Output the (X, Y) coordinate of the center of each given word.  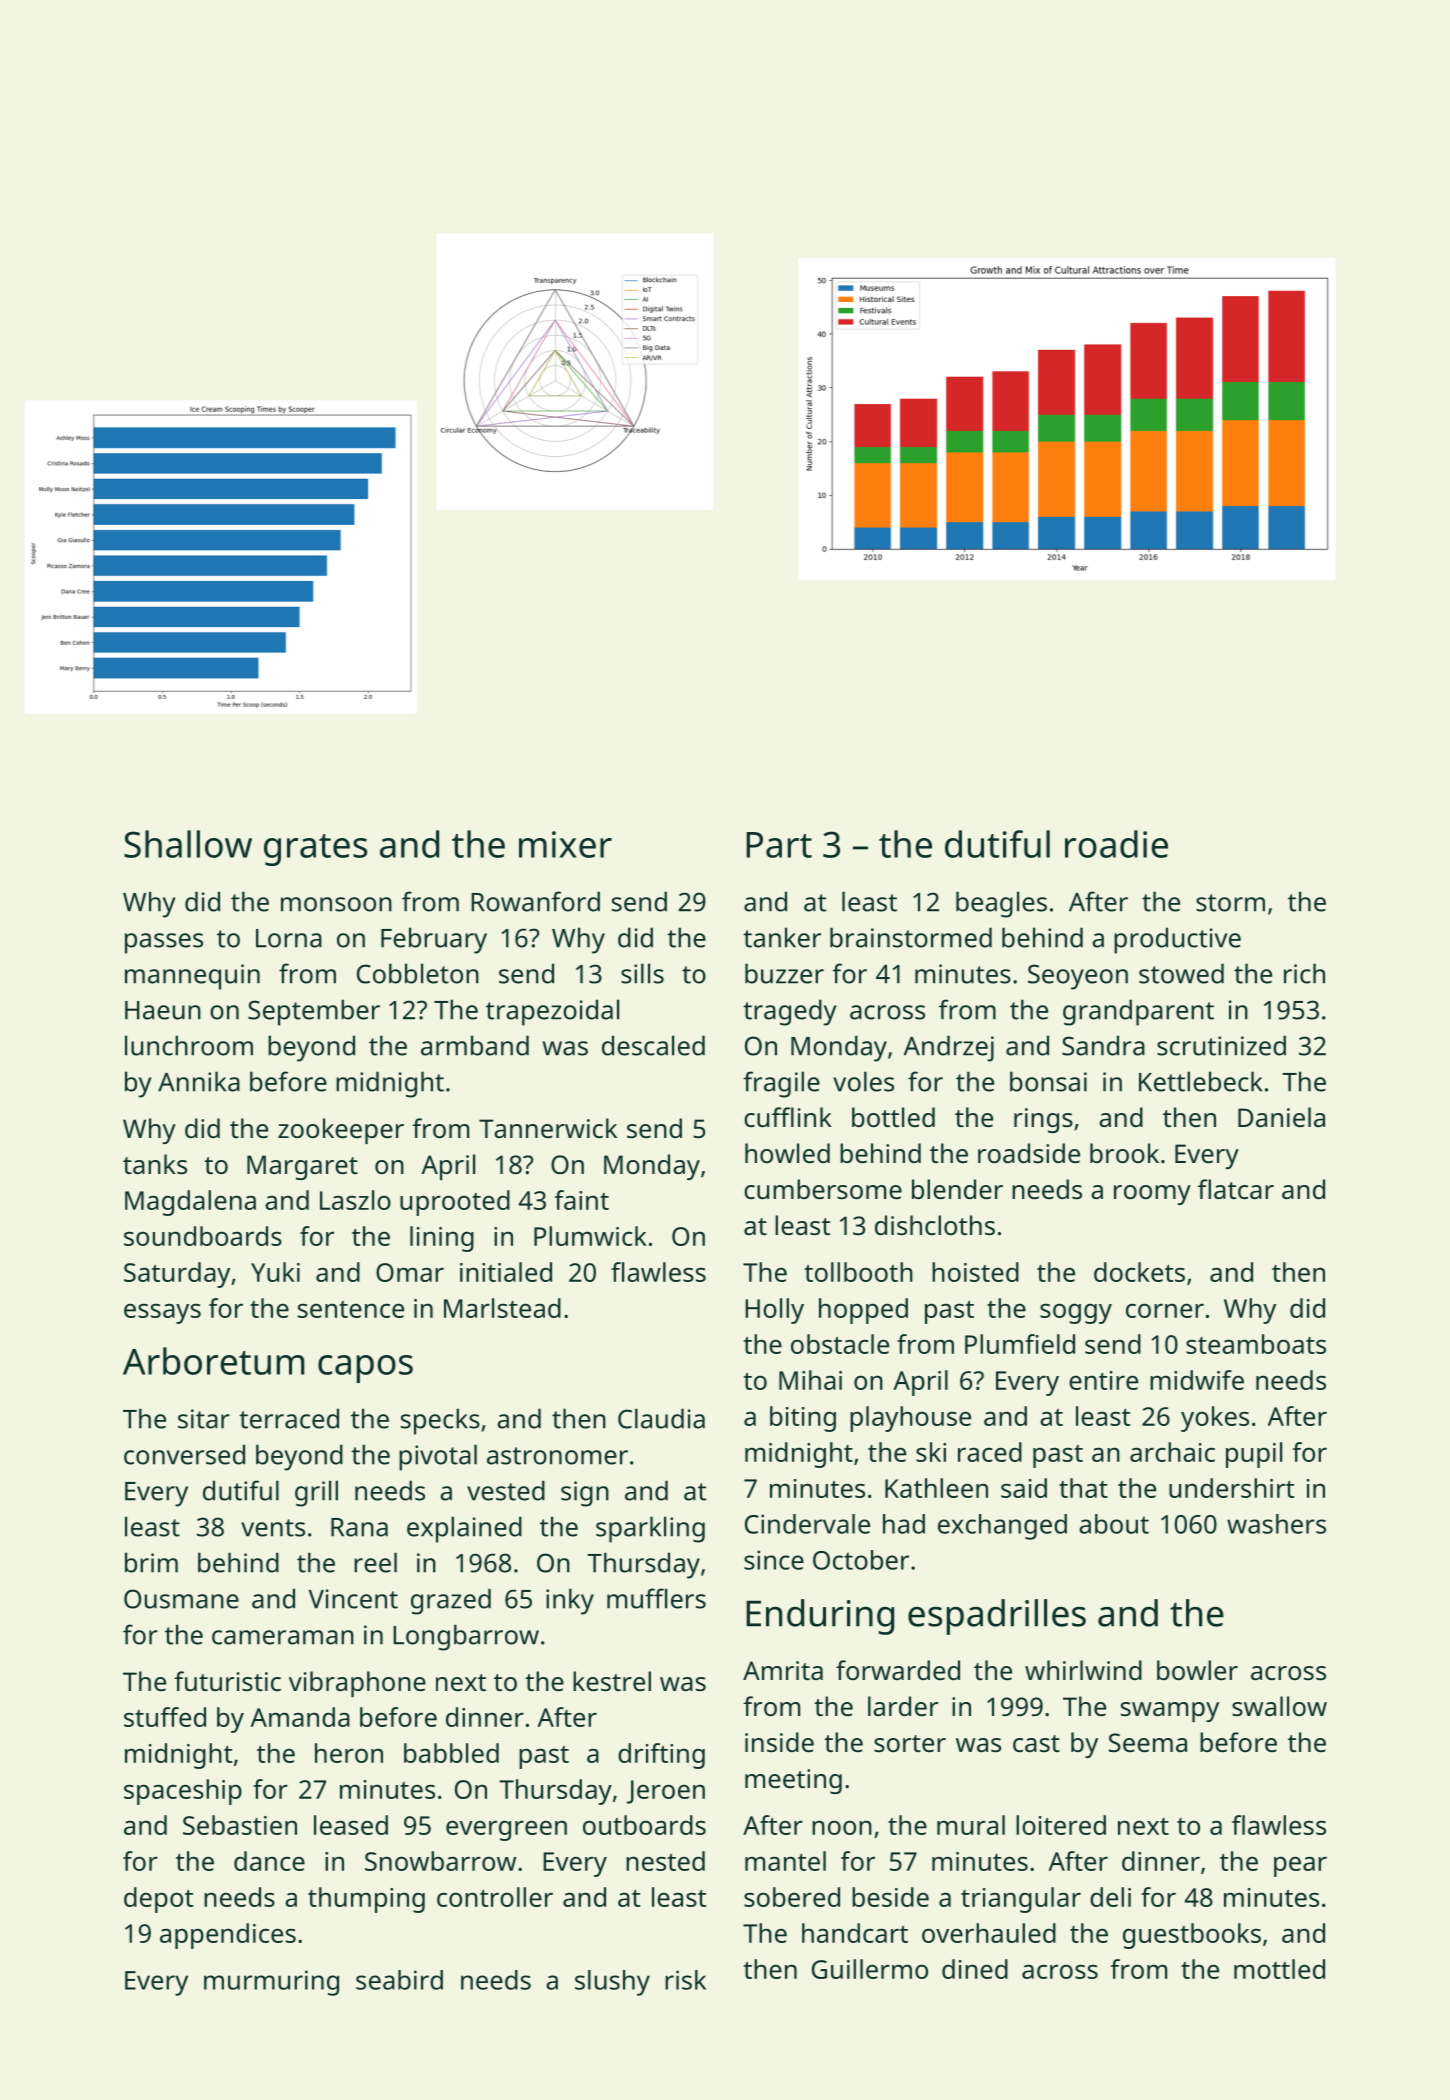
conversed (184, 1454)
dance (269, 1861)
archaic (1172, 1452)
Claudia (661, 1418)
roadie (1116, 844)
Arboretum (214, 1361)
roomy (1152, 1195)
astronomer (557, 1456)
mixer (565, 844)
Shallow (188, 844)
